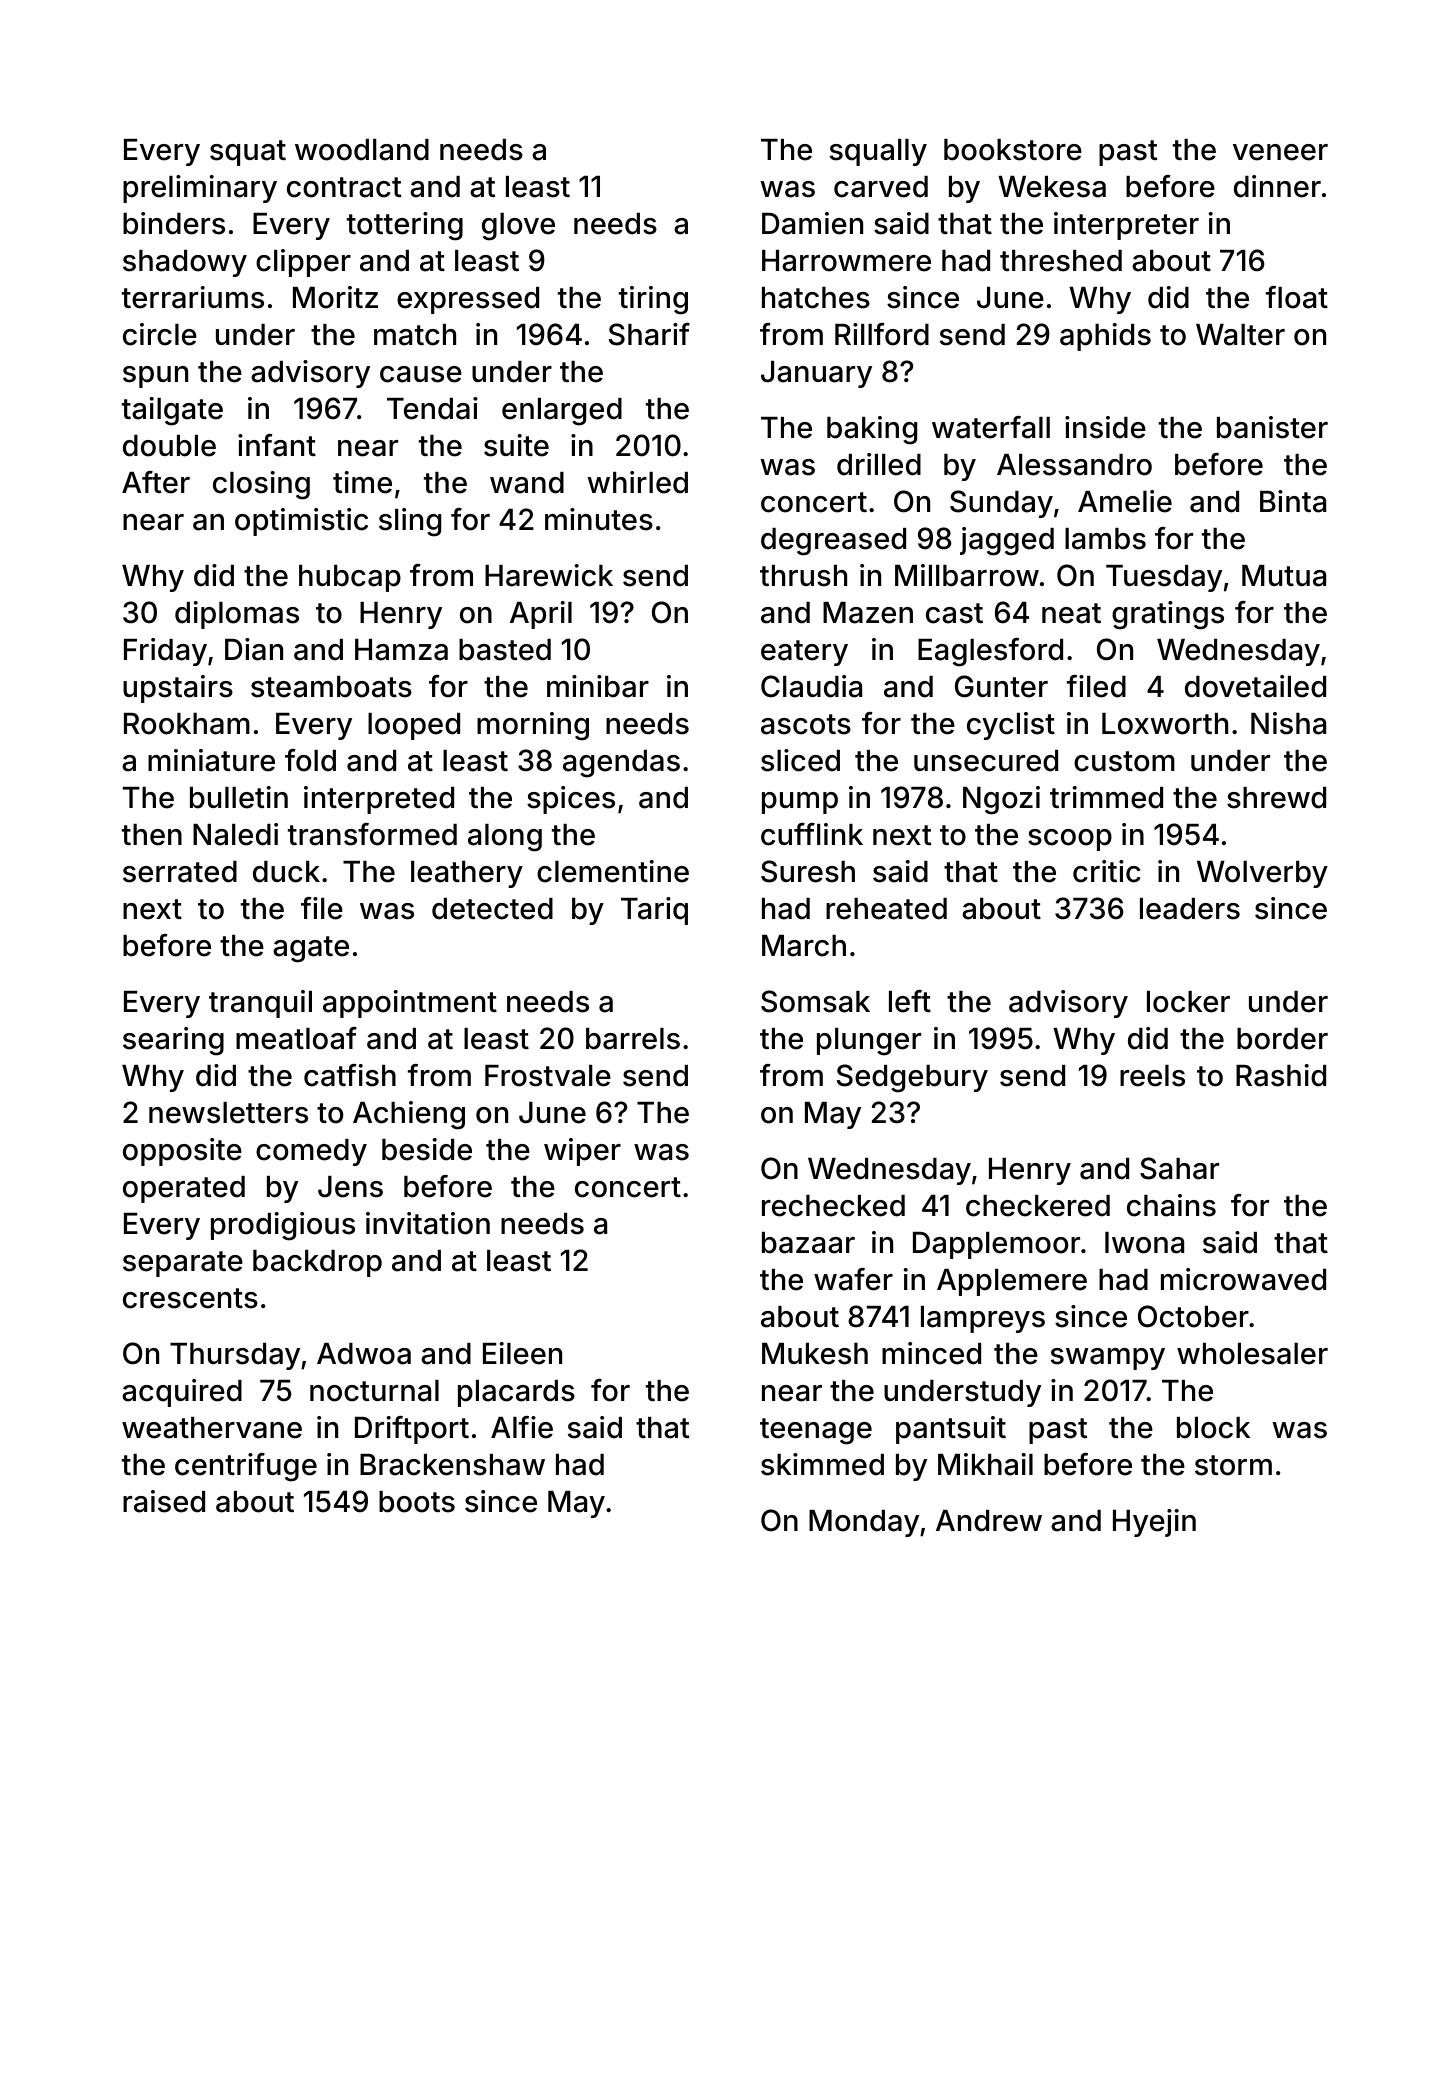 This screenshot has height=2100, width=1450. I want to click on interpreted, so click(379, 800).
